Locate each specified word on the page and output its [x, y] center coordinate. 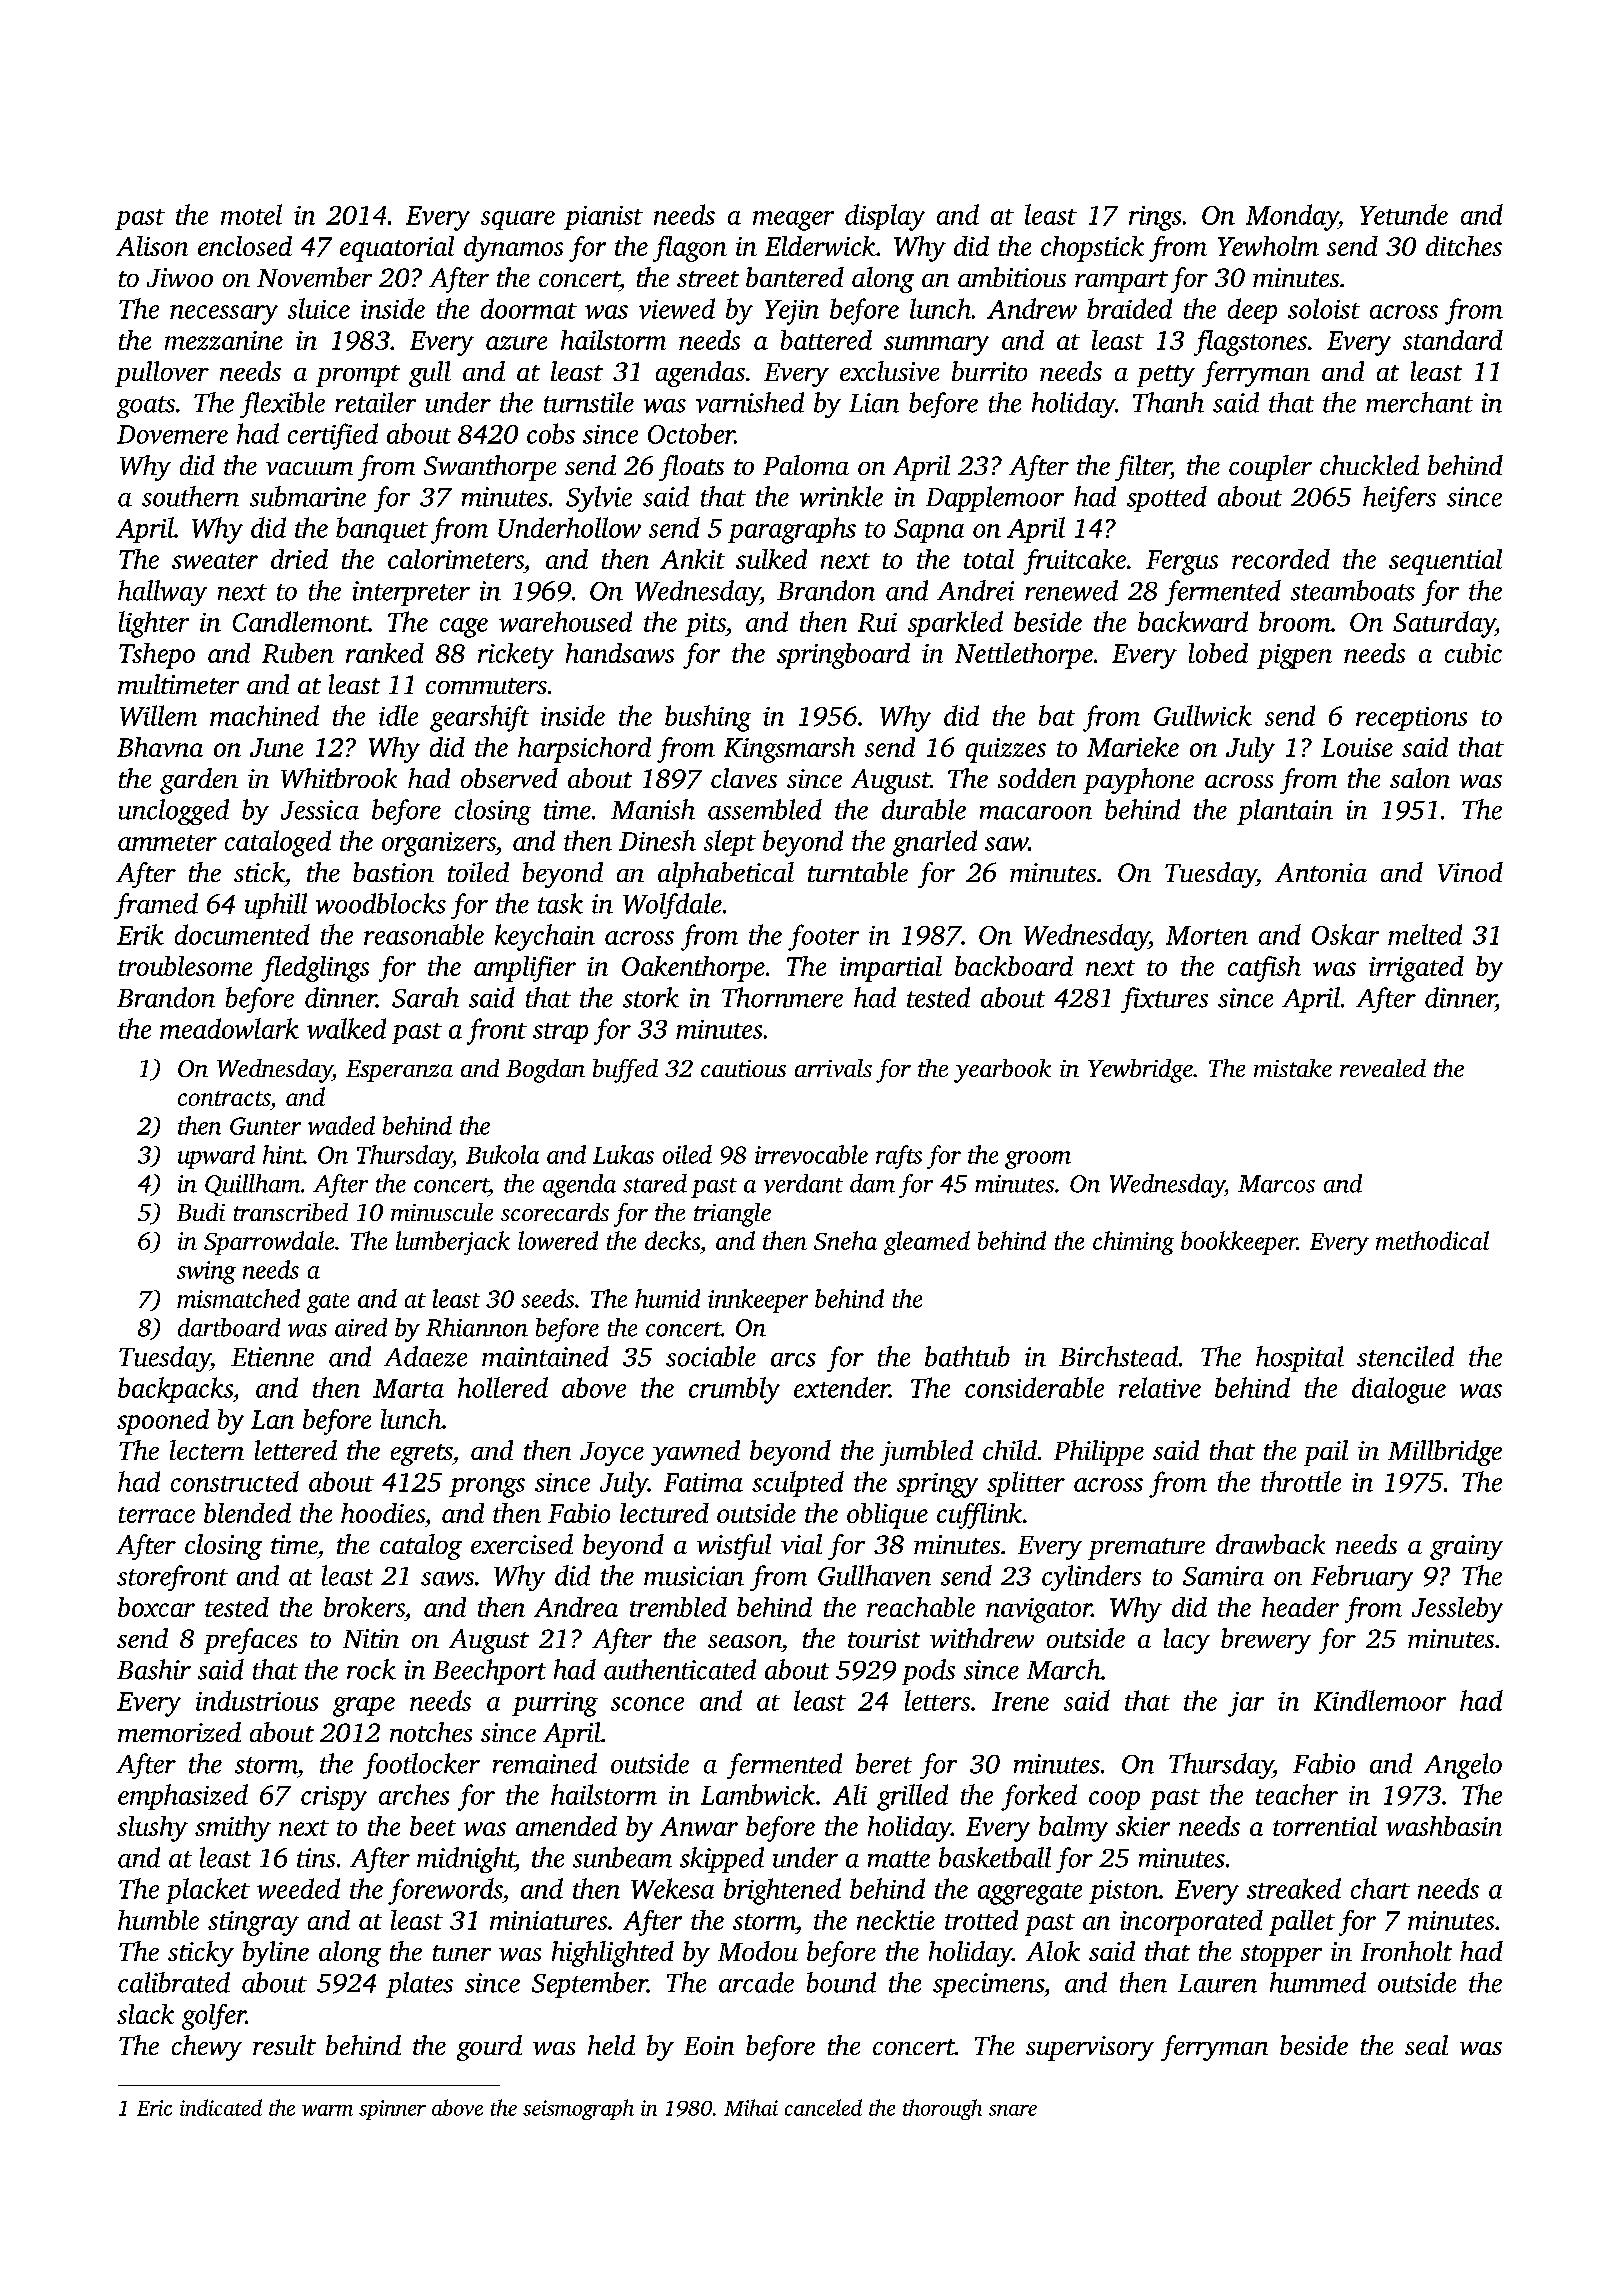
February [1362, 1578]
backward [1193, 621]
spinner [392, 2110]
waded [341, 1125]
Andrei [975, 590]
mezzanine [224, 340]
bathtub [967, 1356]
